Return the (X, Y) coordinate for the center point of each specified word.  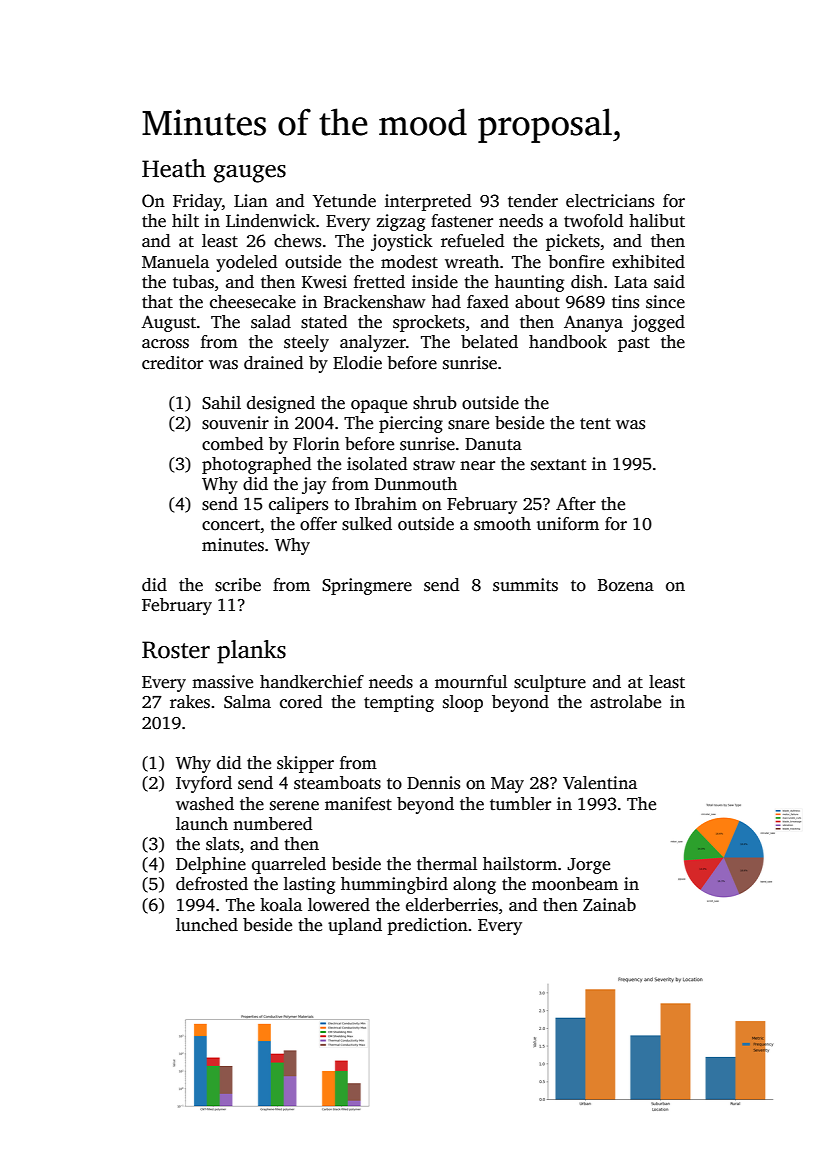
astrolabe (625, 702)
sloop (463, 703)
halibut (657, 221)
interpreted (428, 202)
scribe (238, 585)
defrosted (212, 884)
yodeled (246, 263)
